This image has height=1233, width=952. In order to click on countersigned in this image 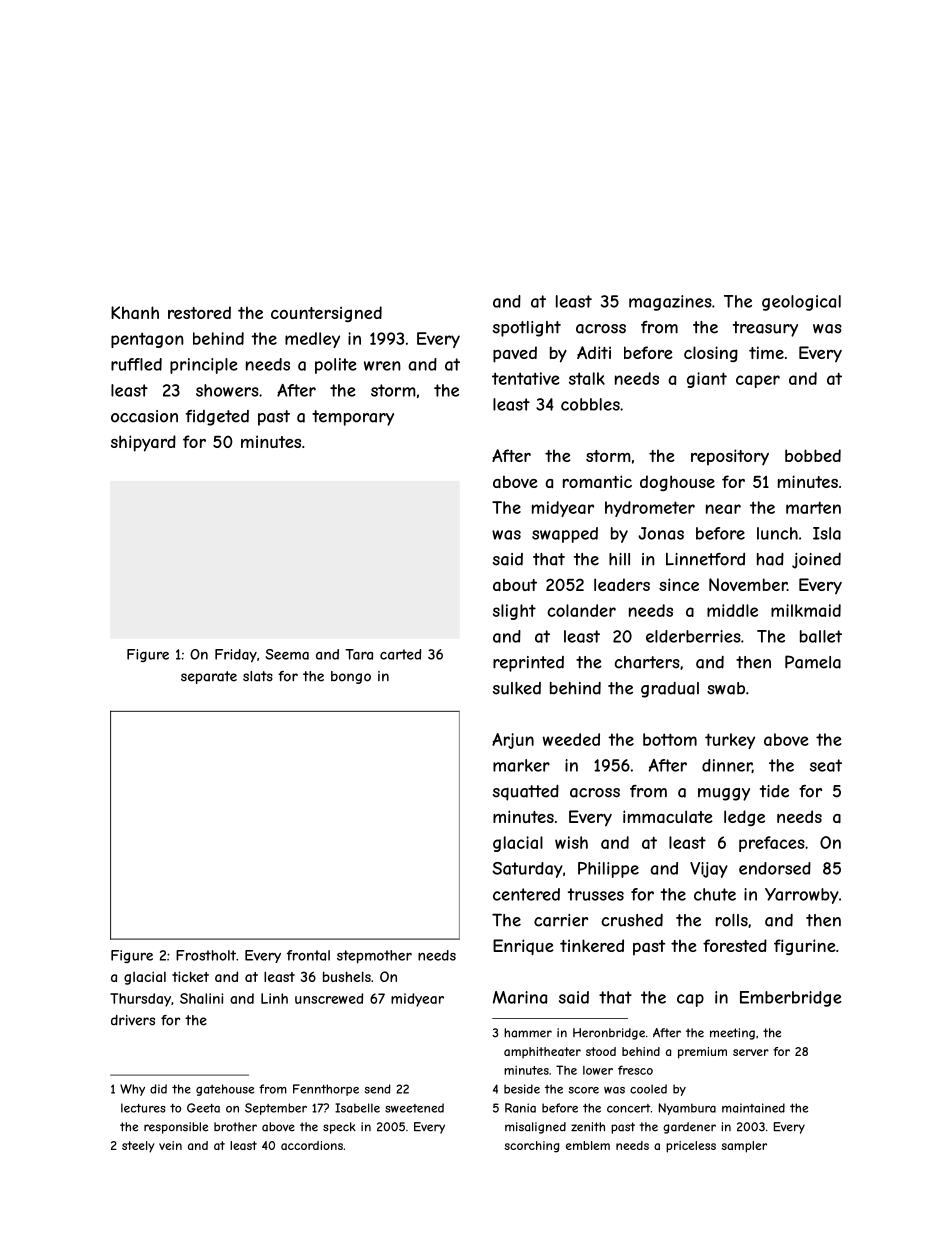, I will do `click(326, 314)`.
